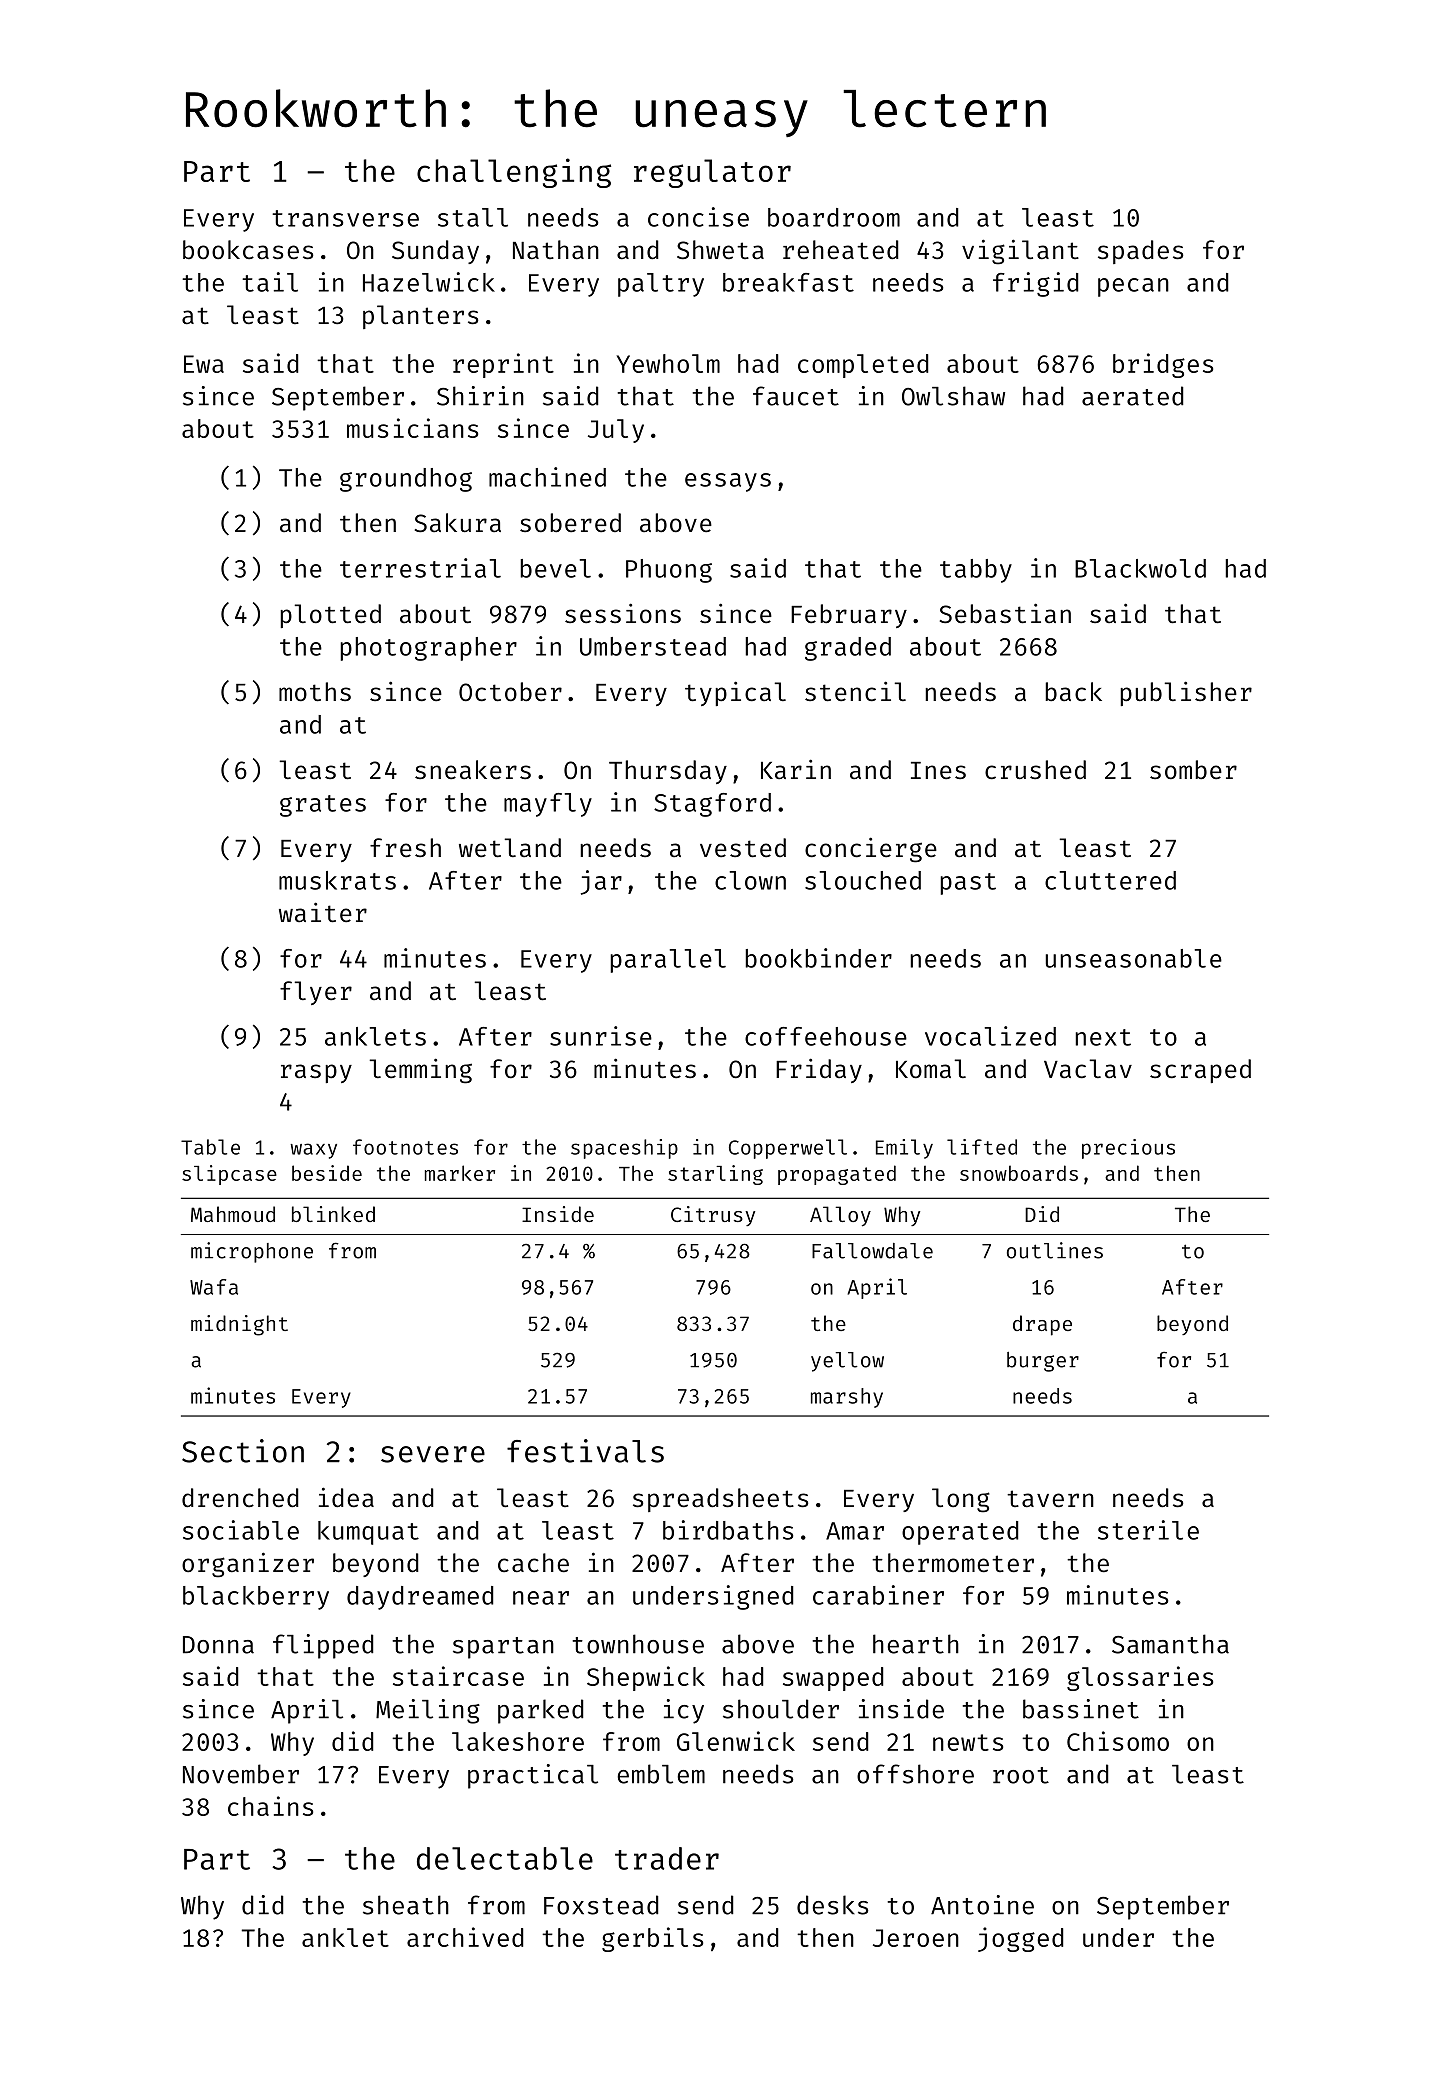  What do you see at coordinates (248, 250) in the screenshot?
I see `bookcases` at bounding box center [248, 250].
